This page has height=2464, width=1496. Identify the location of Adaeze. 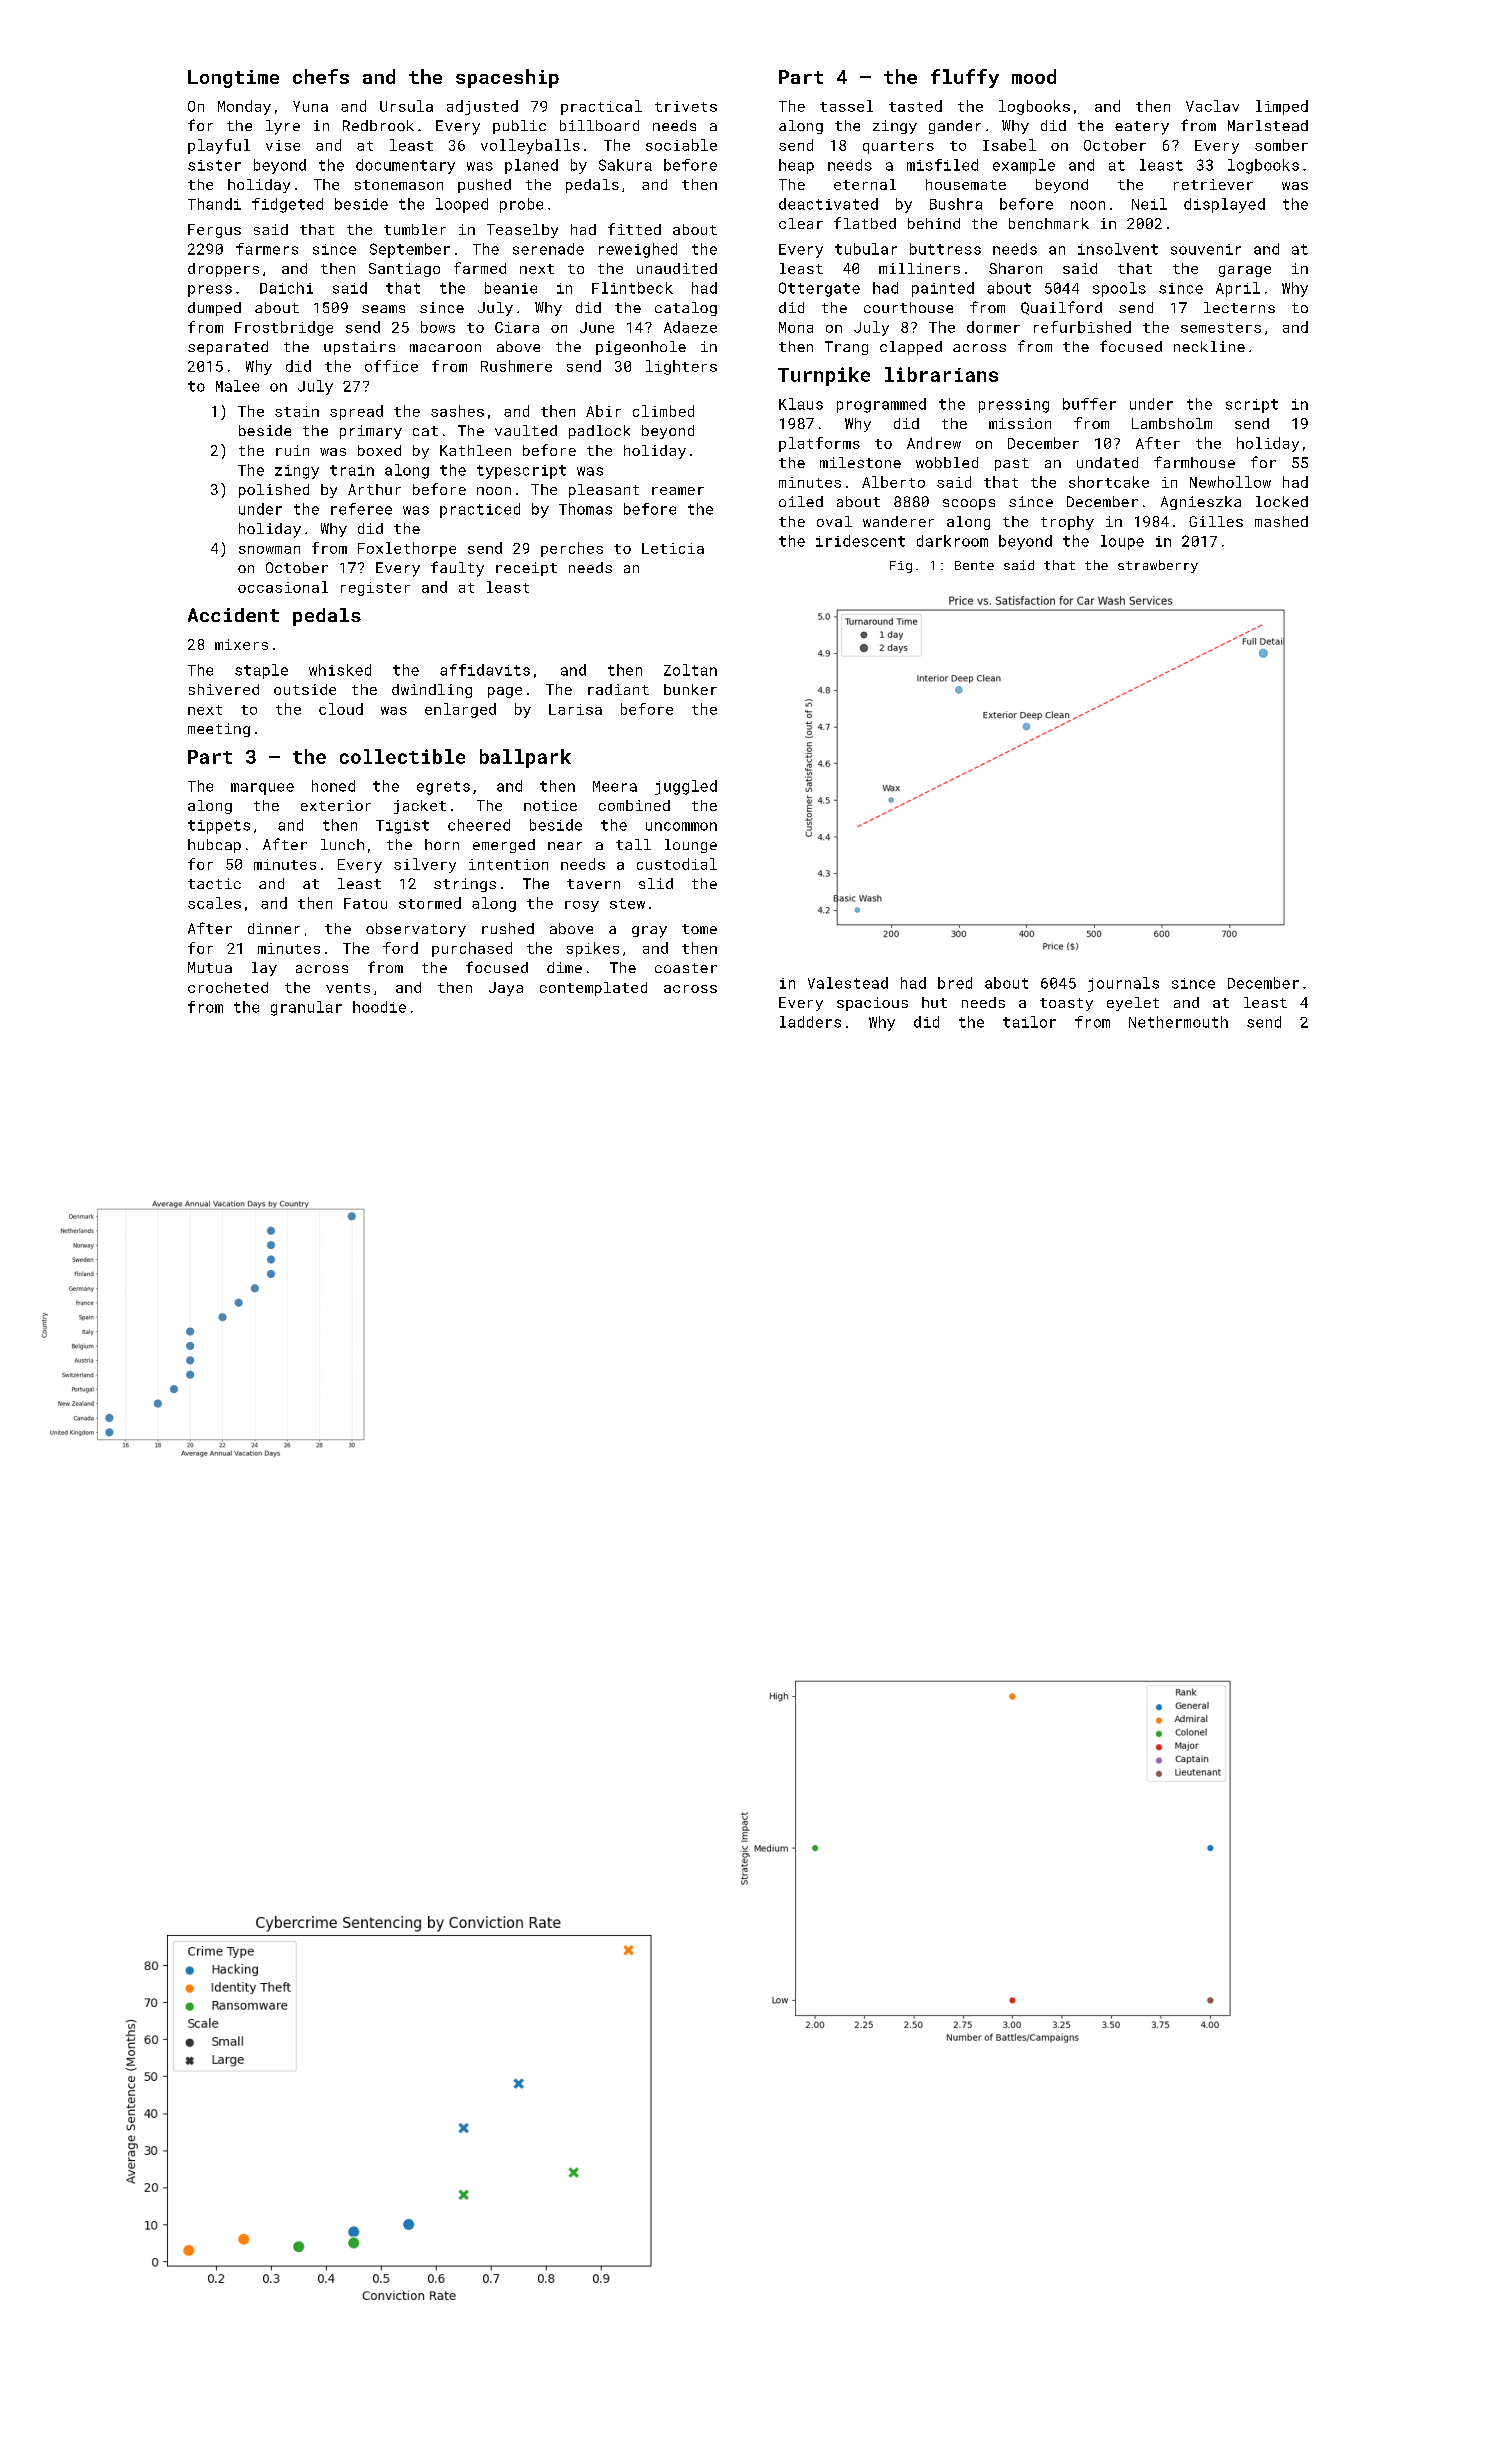
(690, 327).
